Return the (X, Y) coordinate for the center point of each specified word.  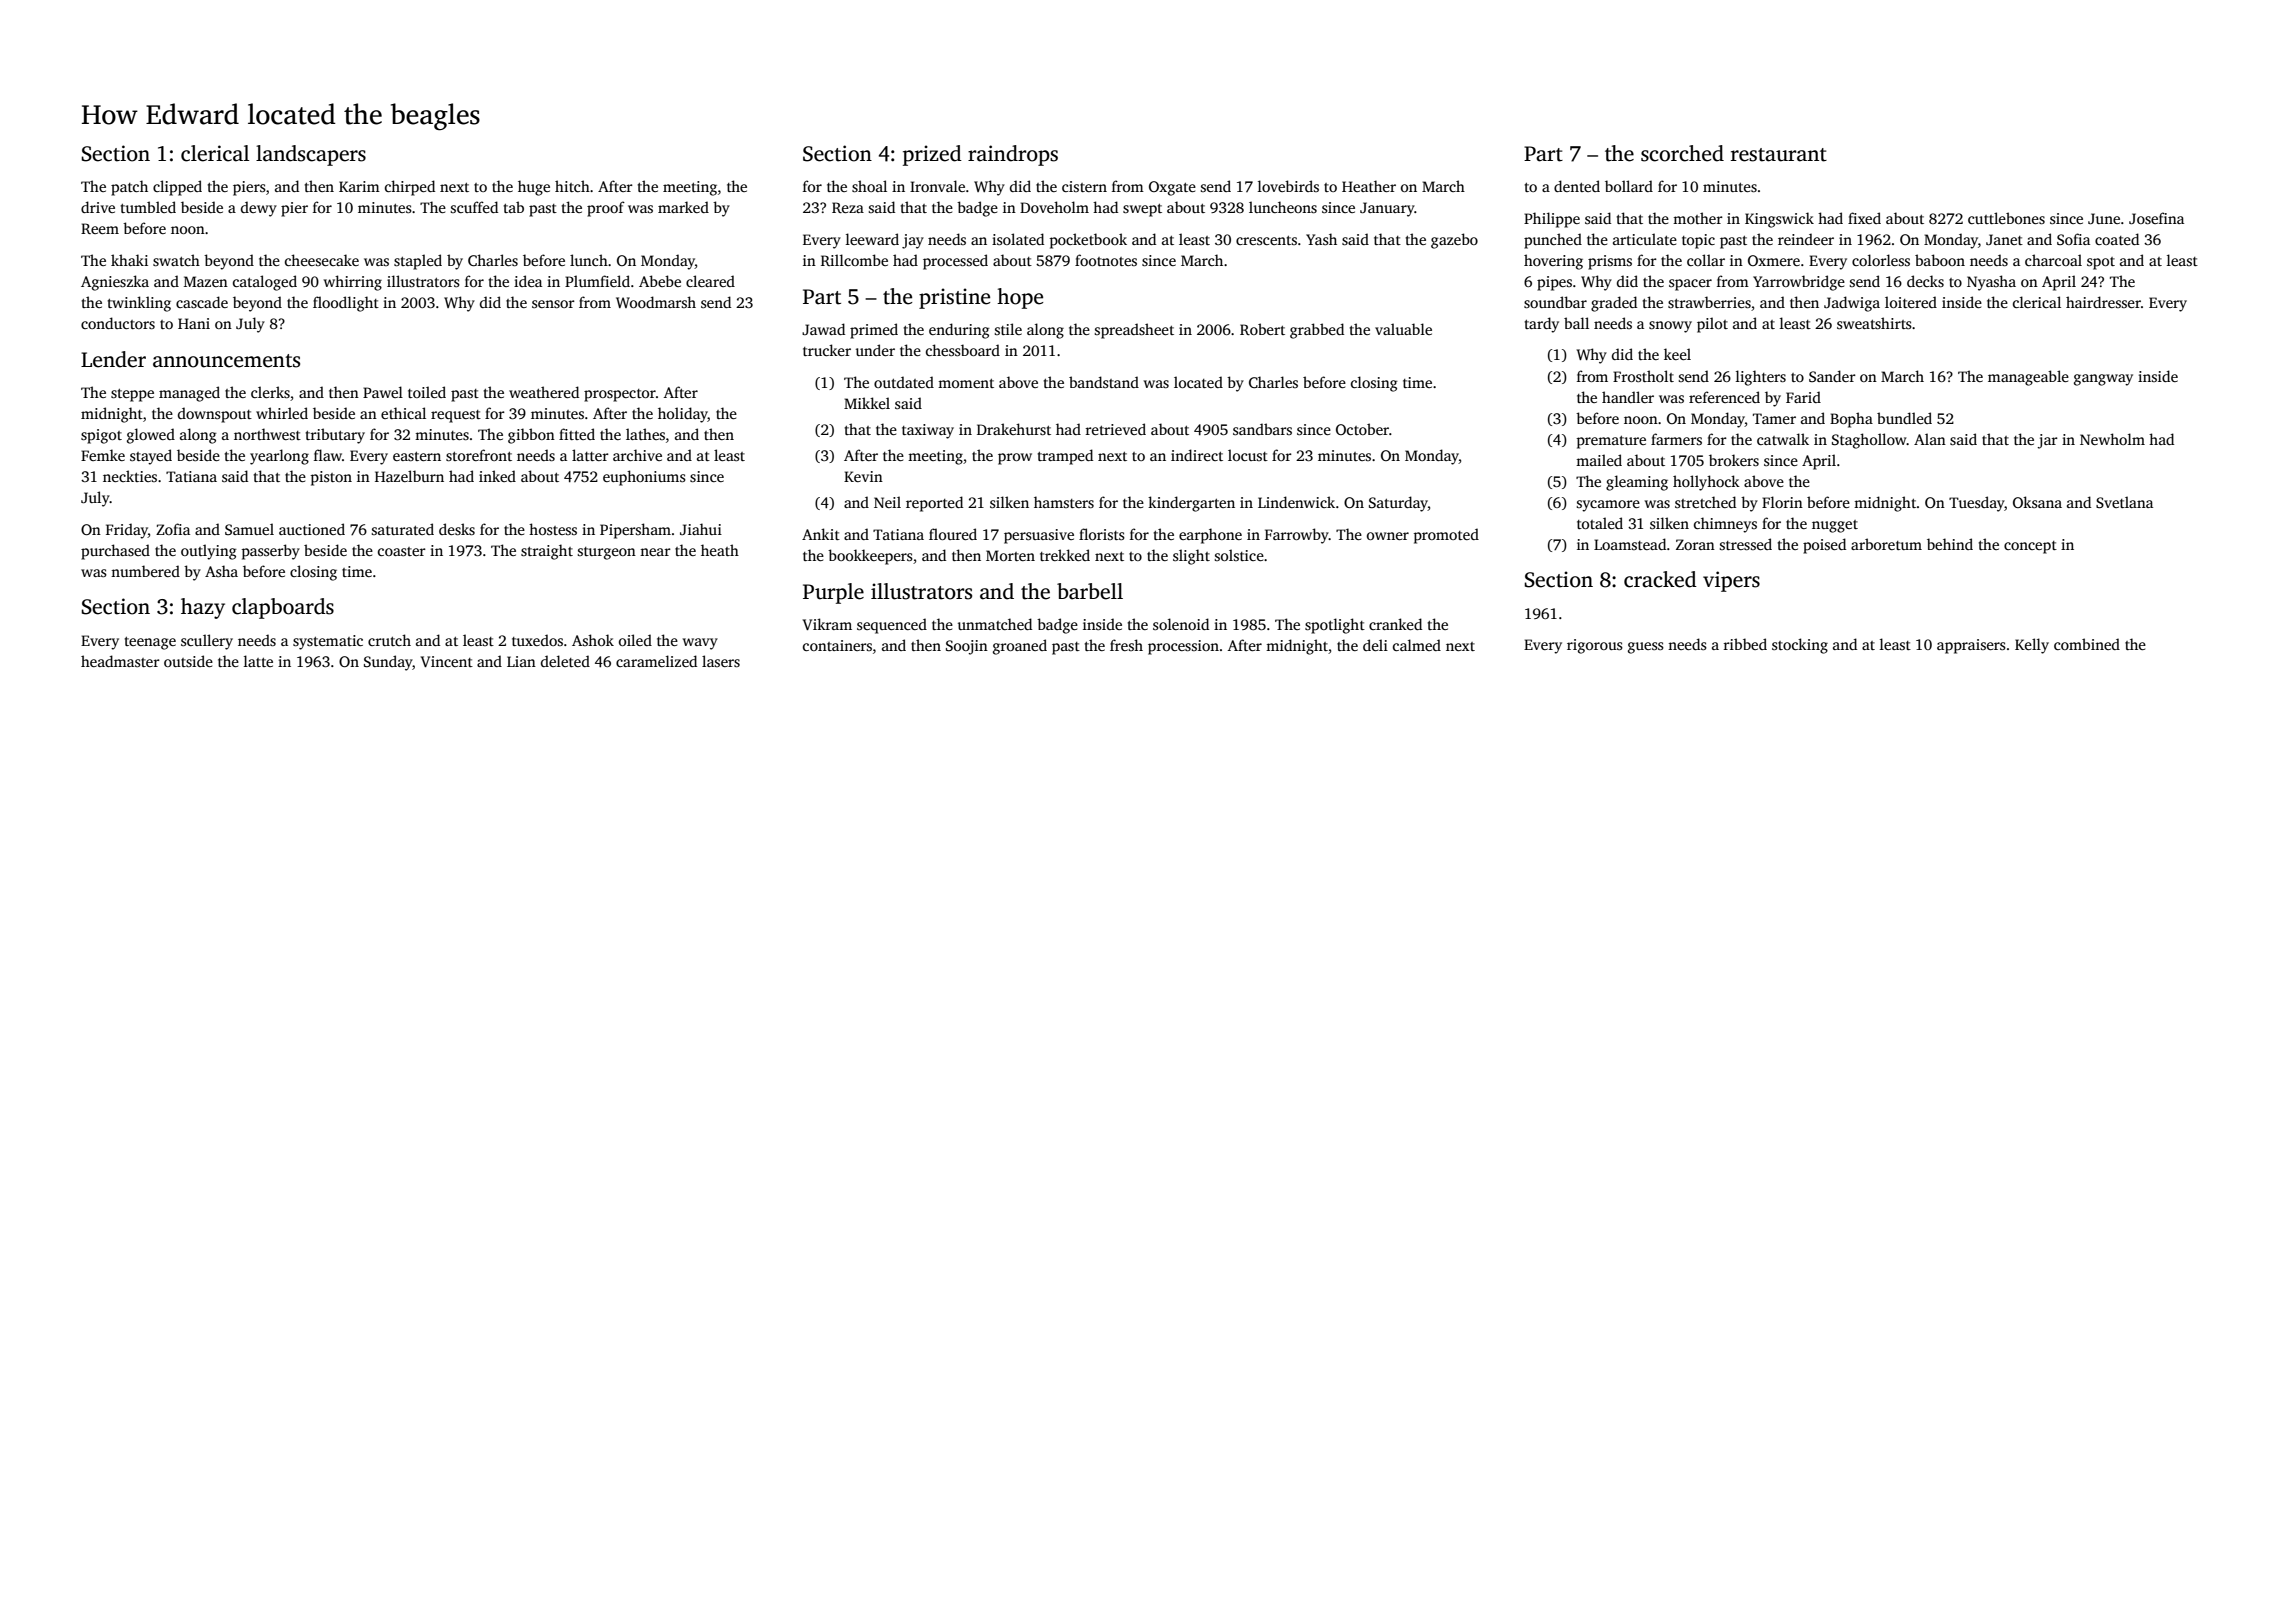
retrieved (1116, 429)
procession (1183, 647)
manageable (2028, 378)
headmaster (120, 661)
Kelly (2032, 646)
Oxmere (1774, 260)
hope (1020, 298)
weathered (544, 392)
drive (98, 207)
